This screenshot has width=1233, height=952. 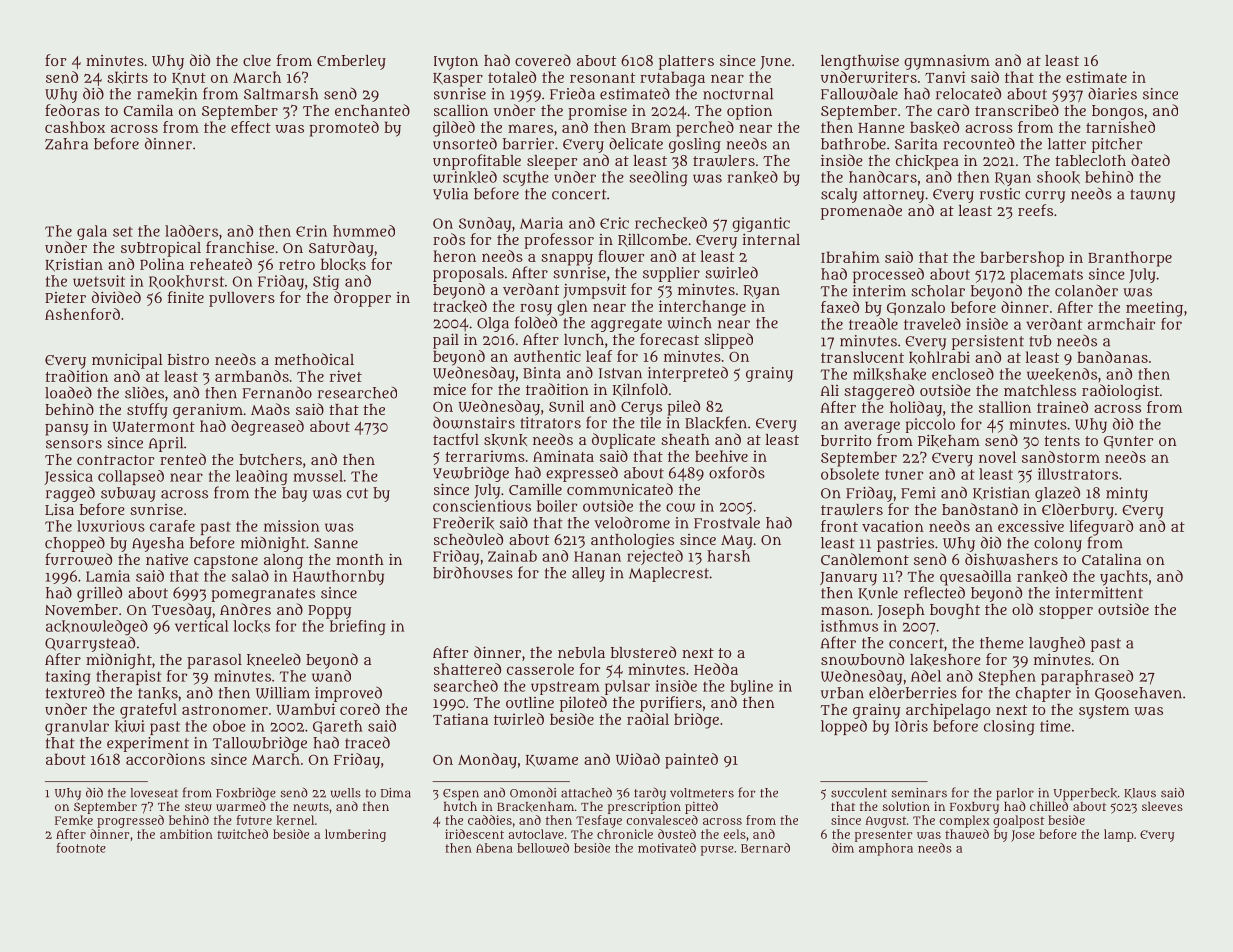 What do you see at coordinates (364, 231) in the screenshot?
I see `hummed` at bounding box center [364, 231].
